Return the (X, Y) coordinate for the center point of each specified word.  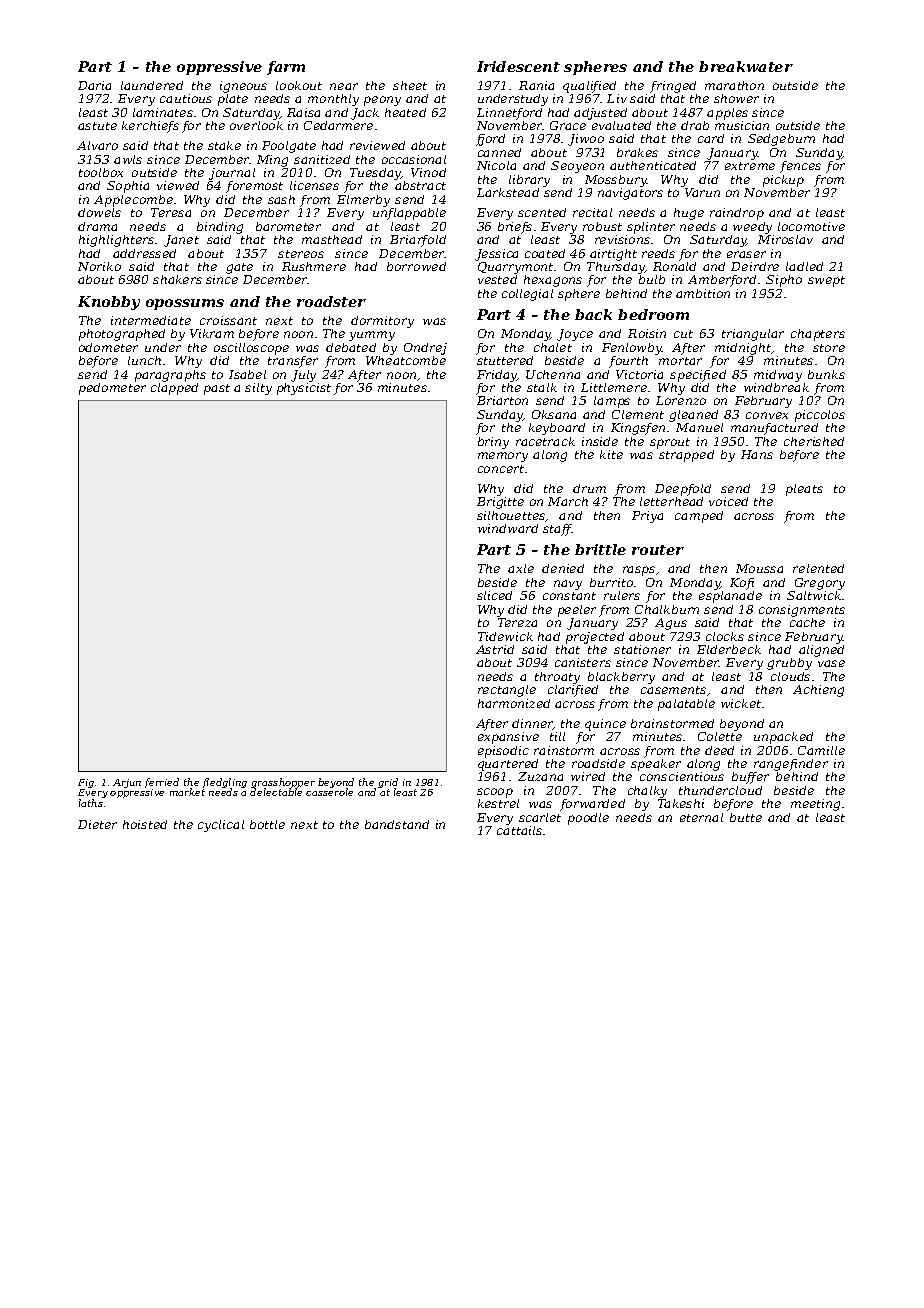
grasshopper (283, 783)
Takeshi (681, 803)
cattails (519, 830)
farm (286, 68)
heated (405, 112)
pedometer (112, 389)
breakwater (746, 66)
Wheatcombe (406, 360)
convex (767, 415)
